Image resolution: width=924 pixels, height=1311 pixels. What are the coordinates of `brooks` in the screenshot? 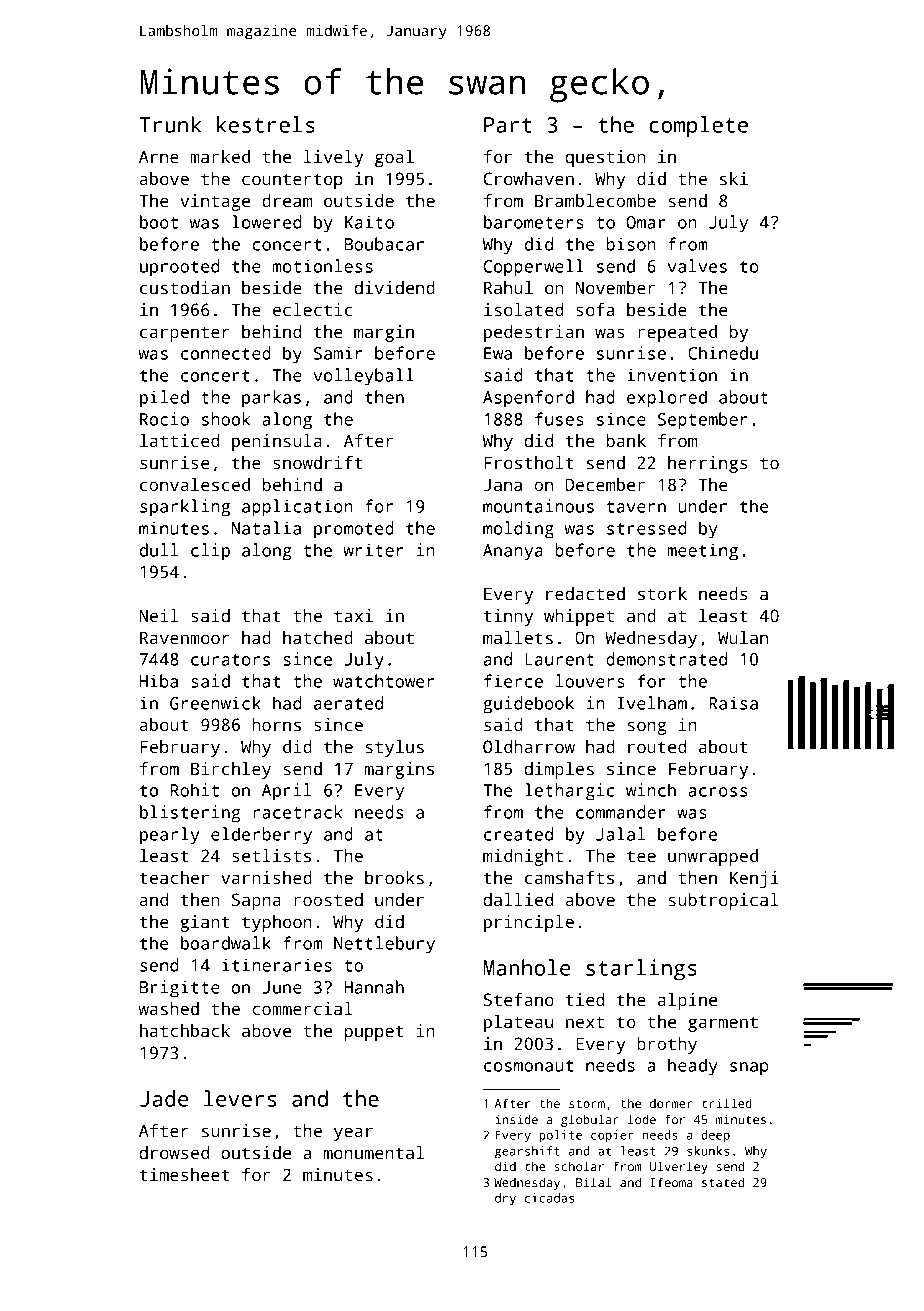 It's located at (394, 878).
